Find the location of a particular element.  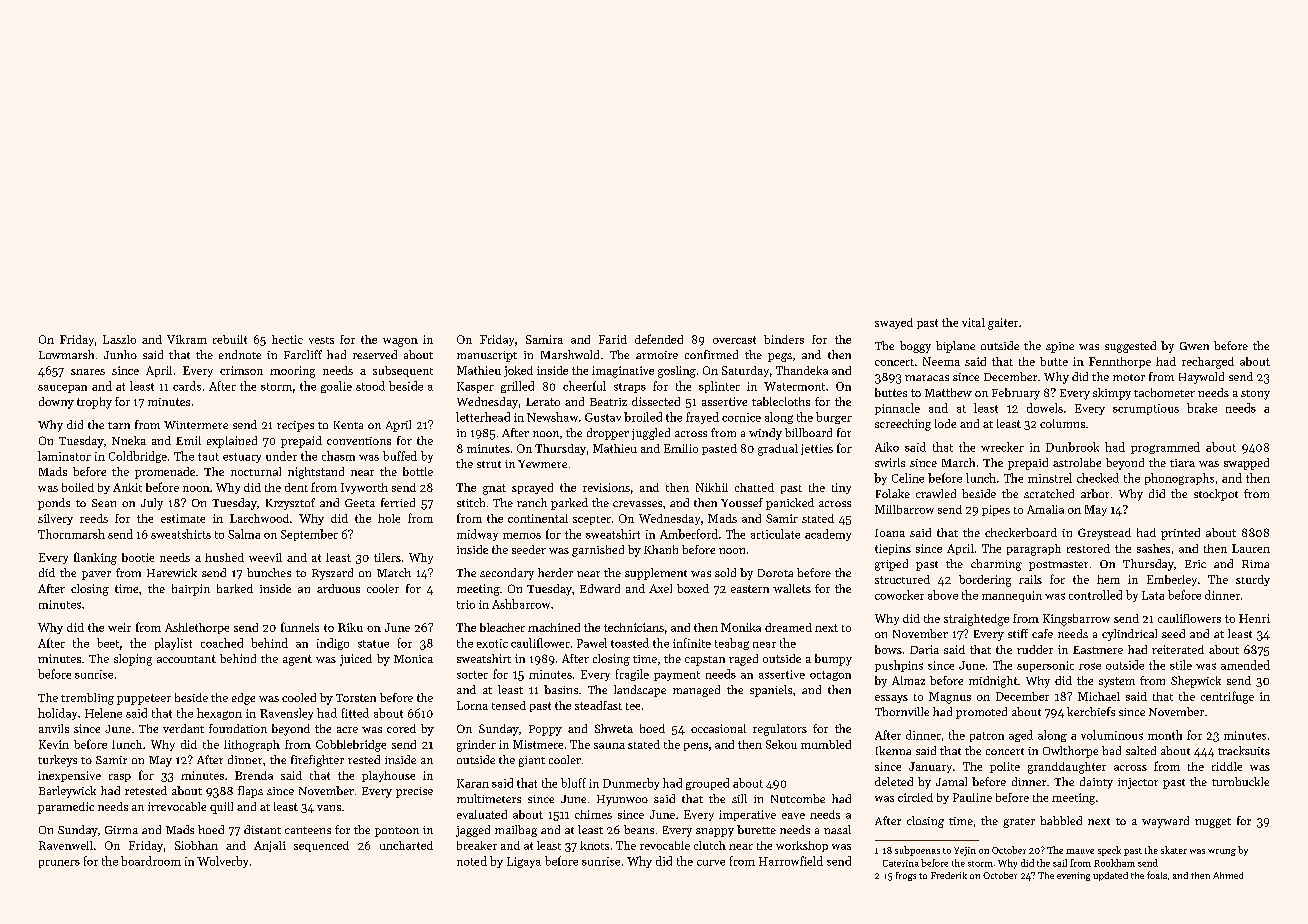

gaiter is located at coordinates (1003, 324).
